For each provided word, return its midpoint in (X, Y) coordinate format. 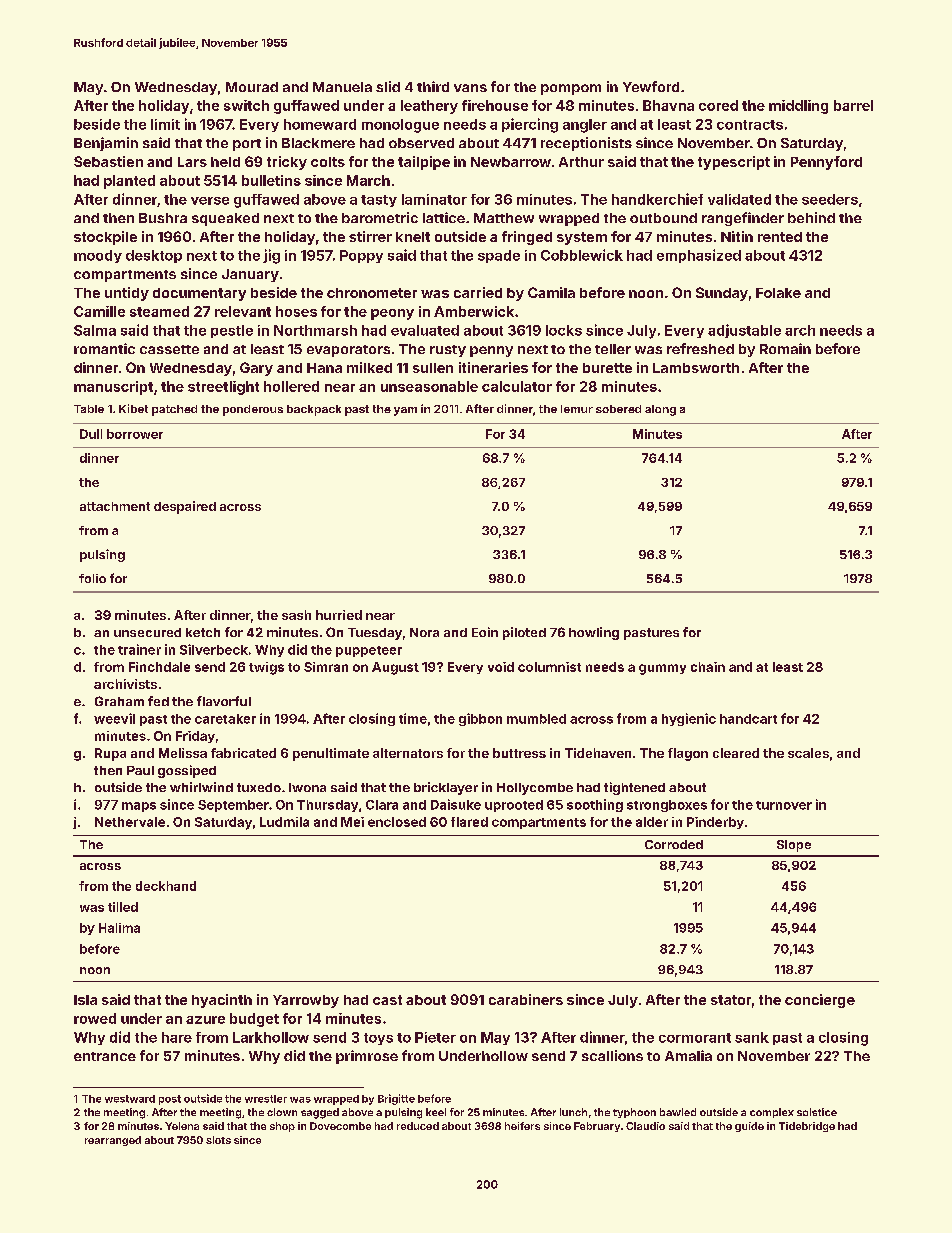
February (597, 1127)
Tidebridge (807, 1127)
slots (218, 1140)
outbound (663, 218)
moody (98, 256)
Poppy (361, 256)
